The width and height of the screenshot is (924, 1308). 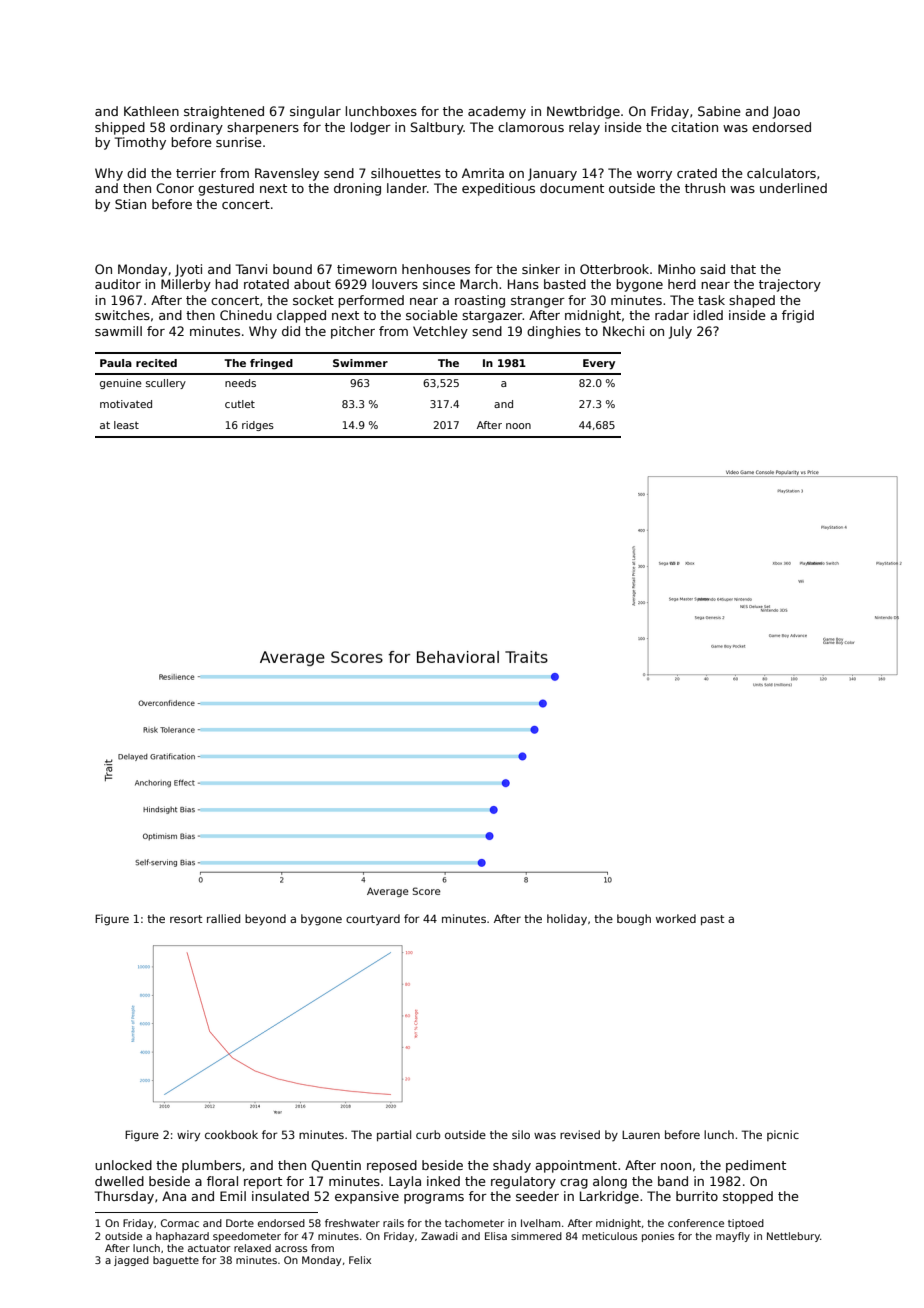 I want to click on beyond, so click(x=265, y=920).
